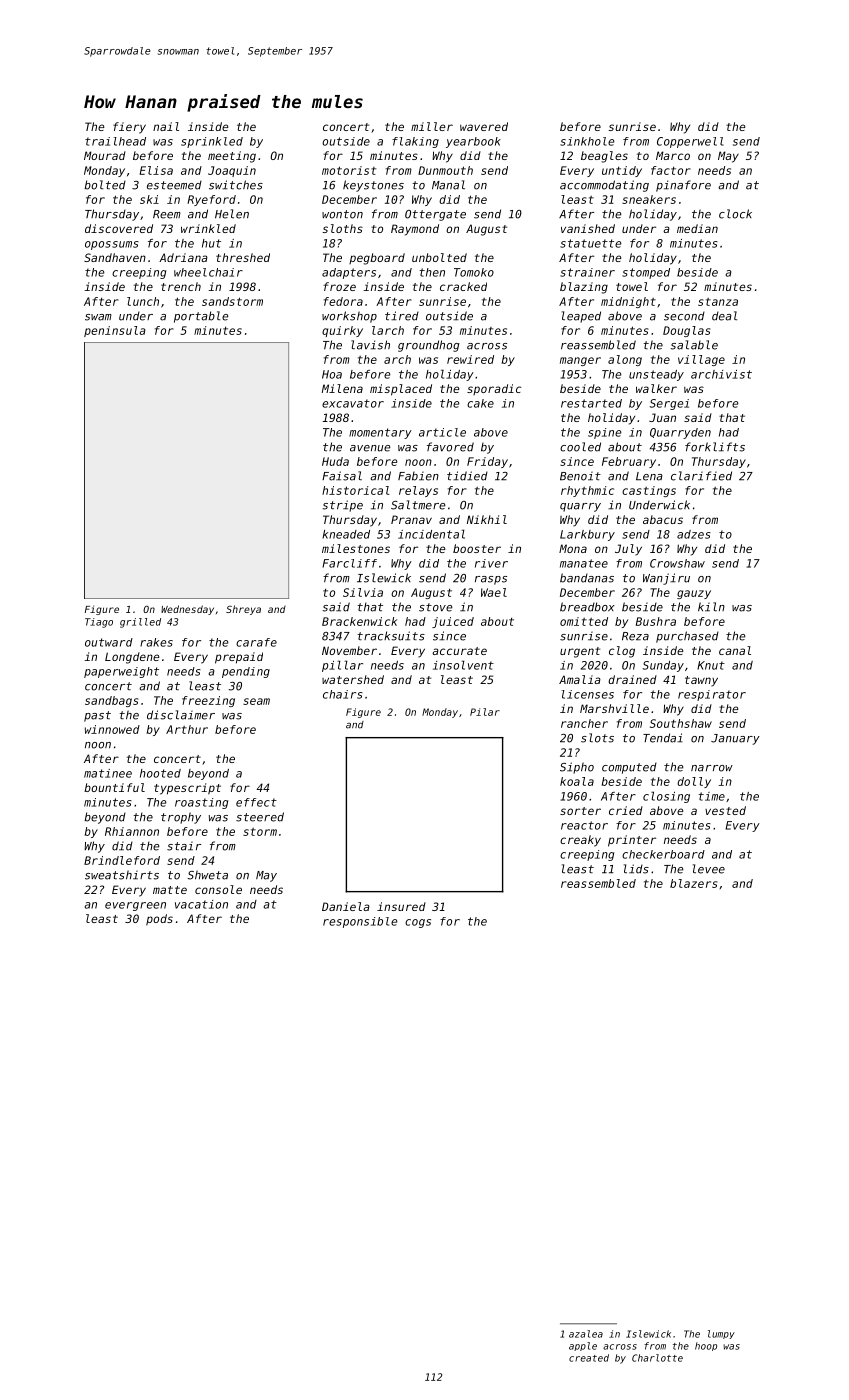 This document has height=1400, width=849. What do you see at coordinates (628, 550) in the document?
I see `July` at bounding box center [628, 550].
